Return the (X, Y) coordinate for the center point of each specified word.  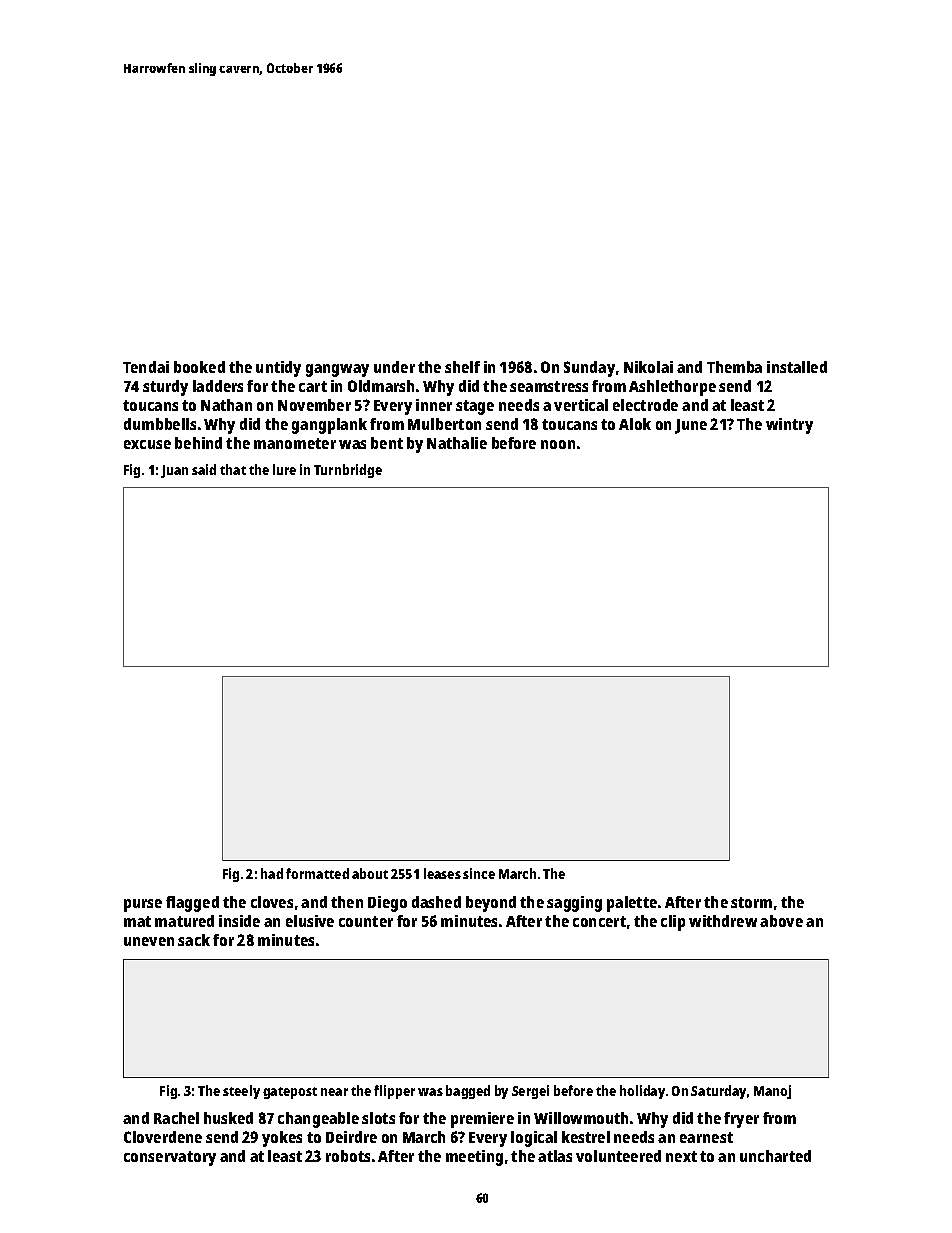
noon (558, 444)
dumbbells (160, 424)
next (681, 1156)
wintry (789, 426)
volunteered (618, 1156)
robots (348, 1156)
